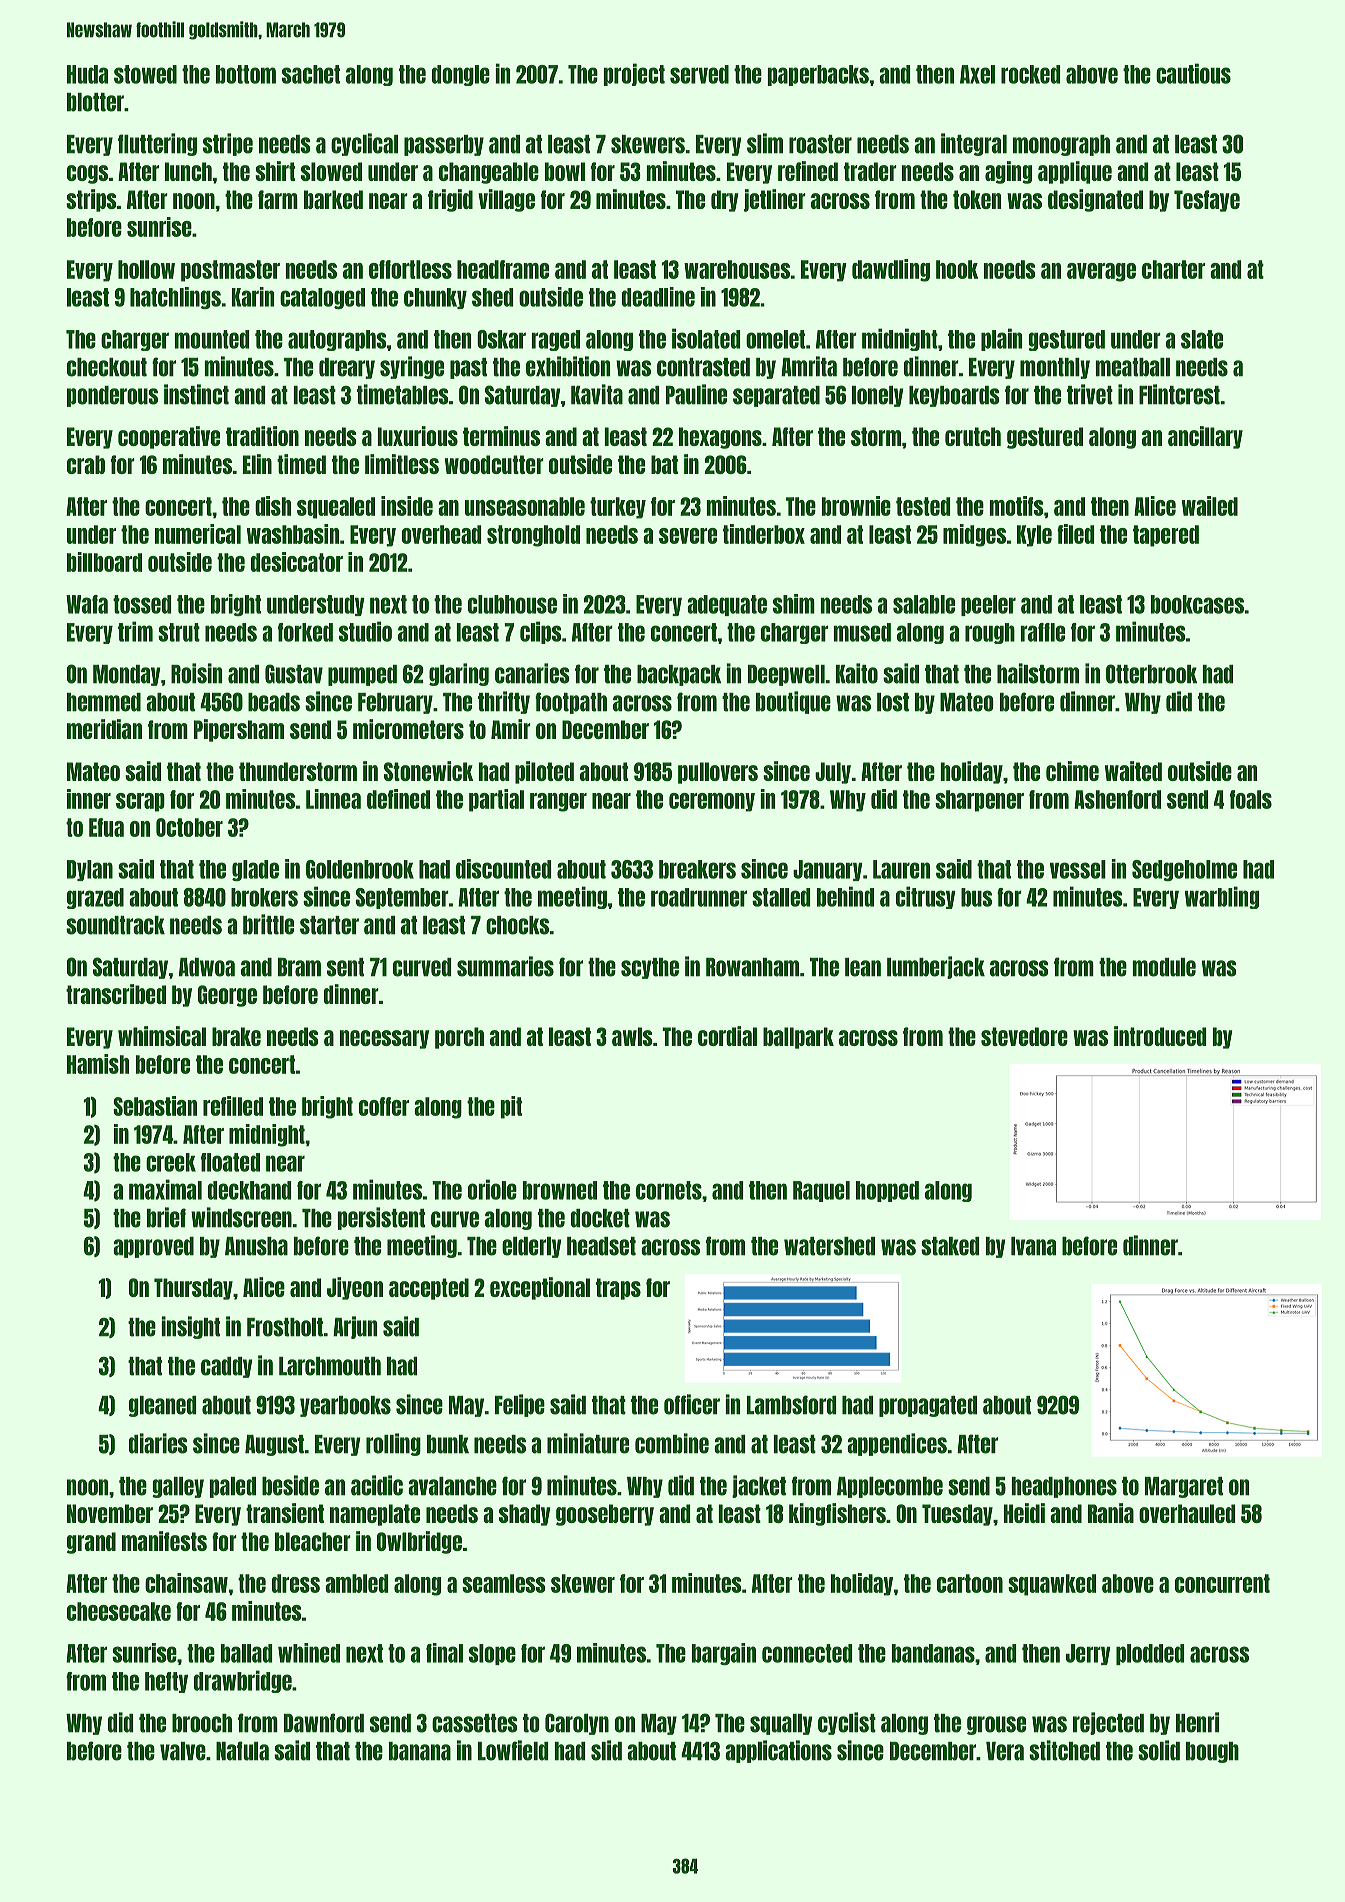  I want to click on cautious, so click(1193, 73).
